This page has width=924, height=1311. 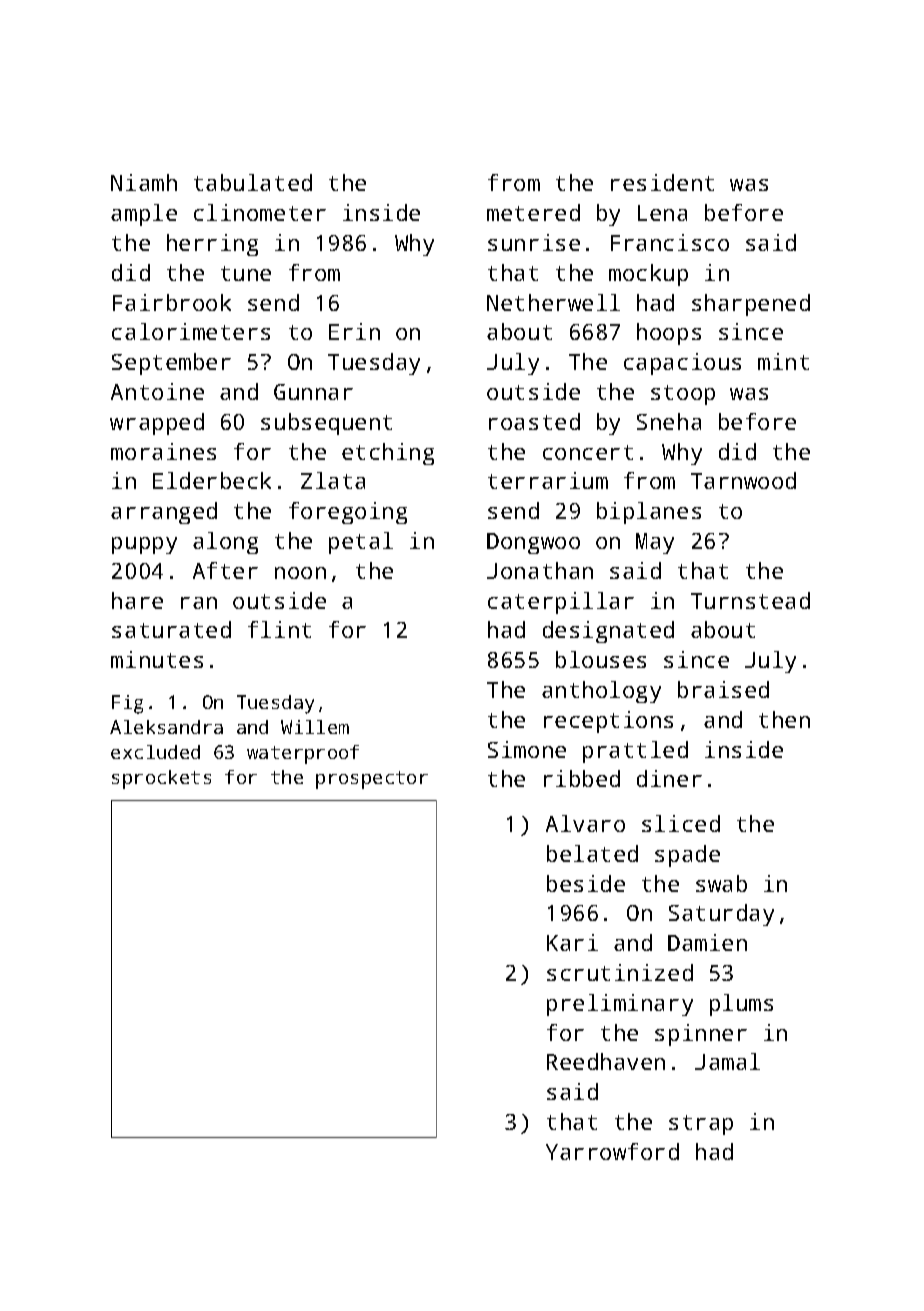 I want to click on tabulated, so click(x=253, y=182).
